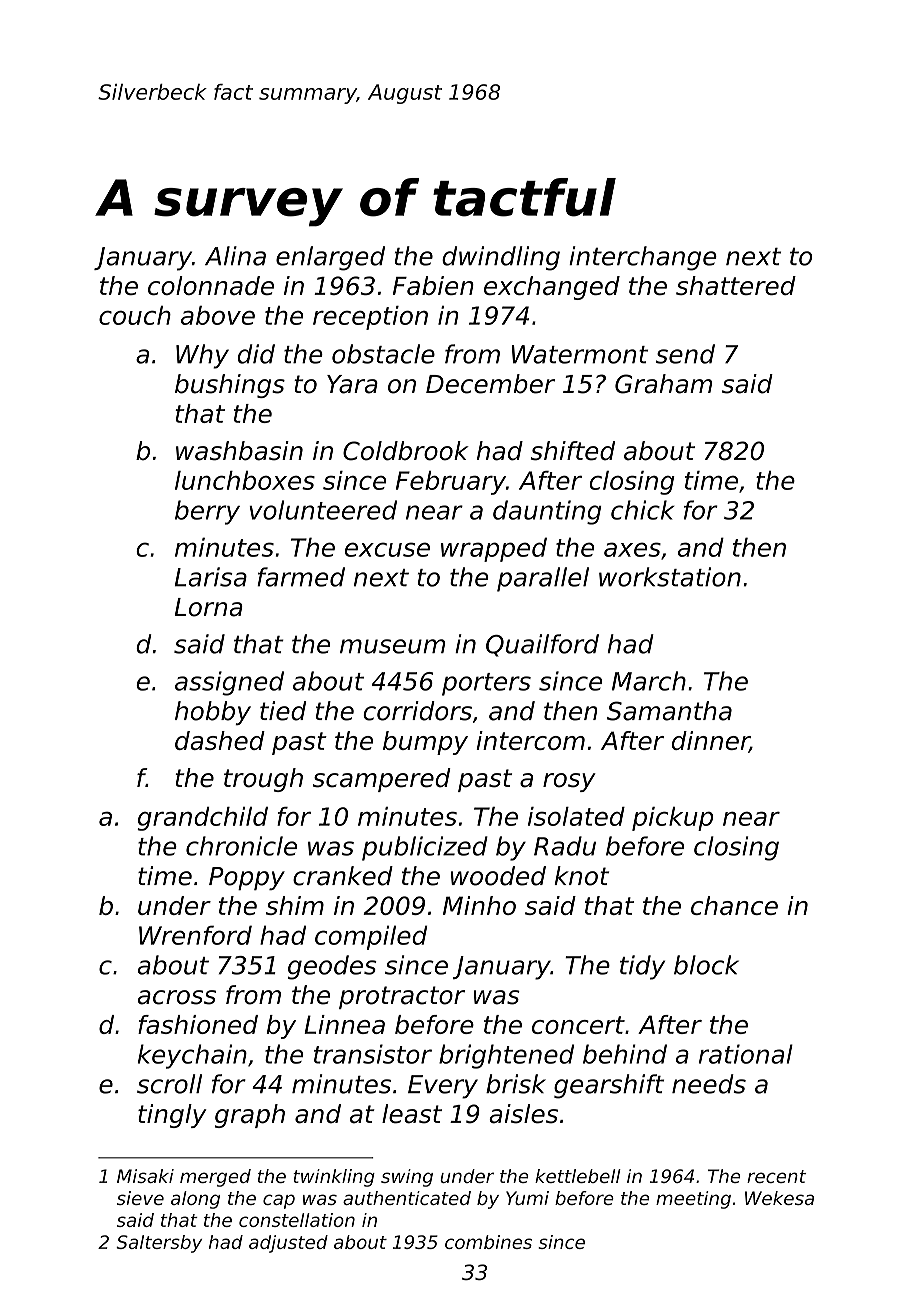 The height and width of the screenshot is (1311, 924). Describe the element at coordinates (542, 645) in the screenshot. I see `Quailford` at that location.
